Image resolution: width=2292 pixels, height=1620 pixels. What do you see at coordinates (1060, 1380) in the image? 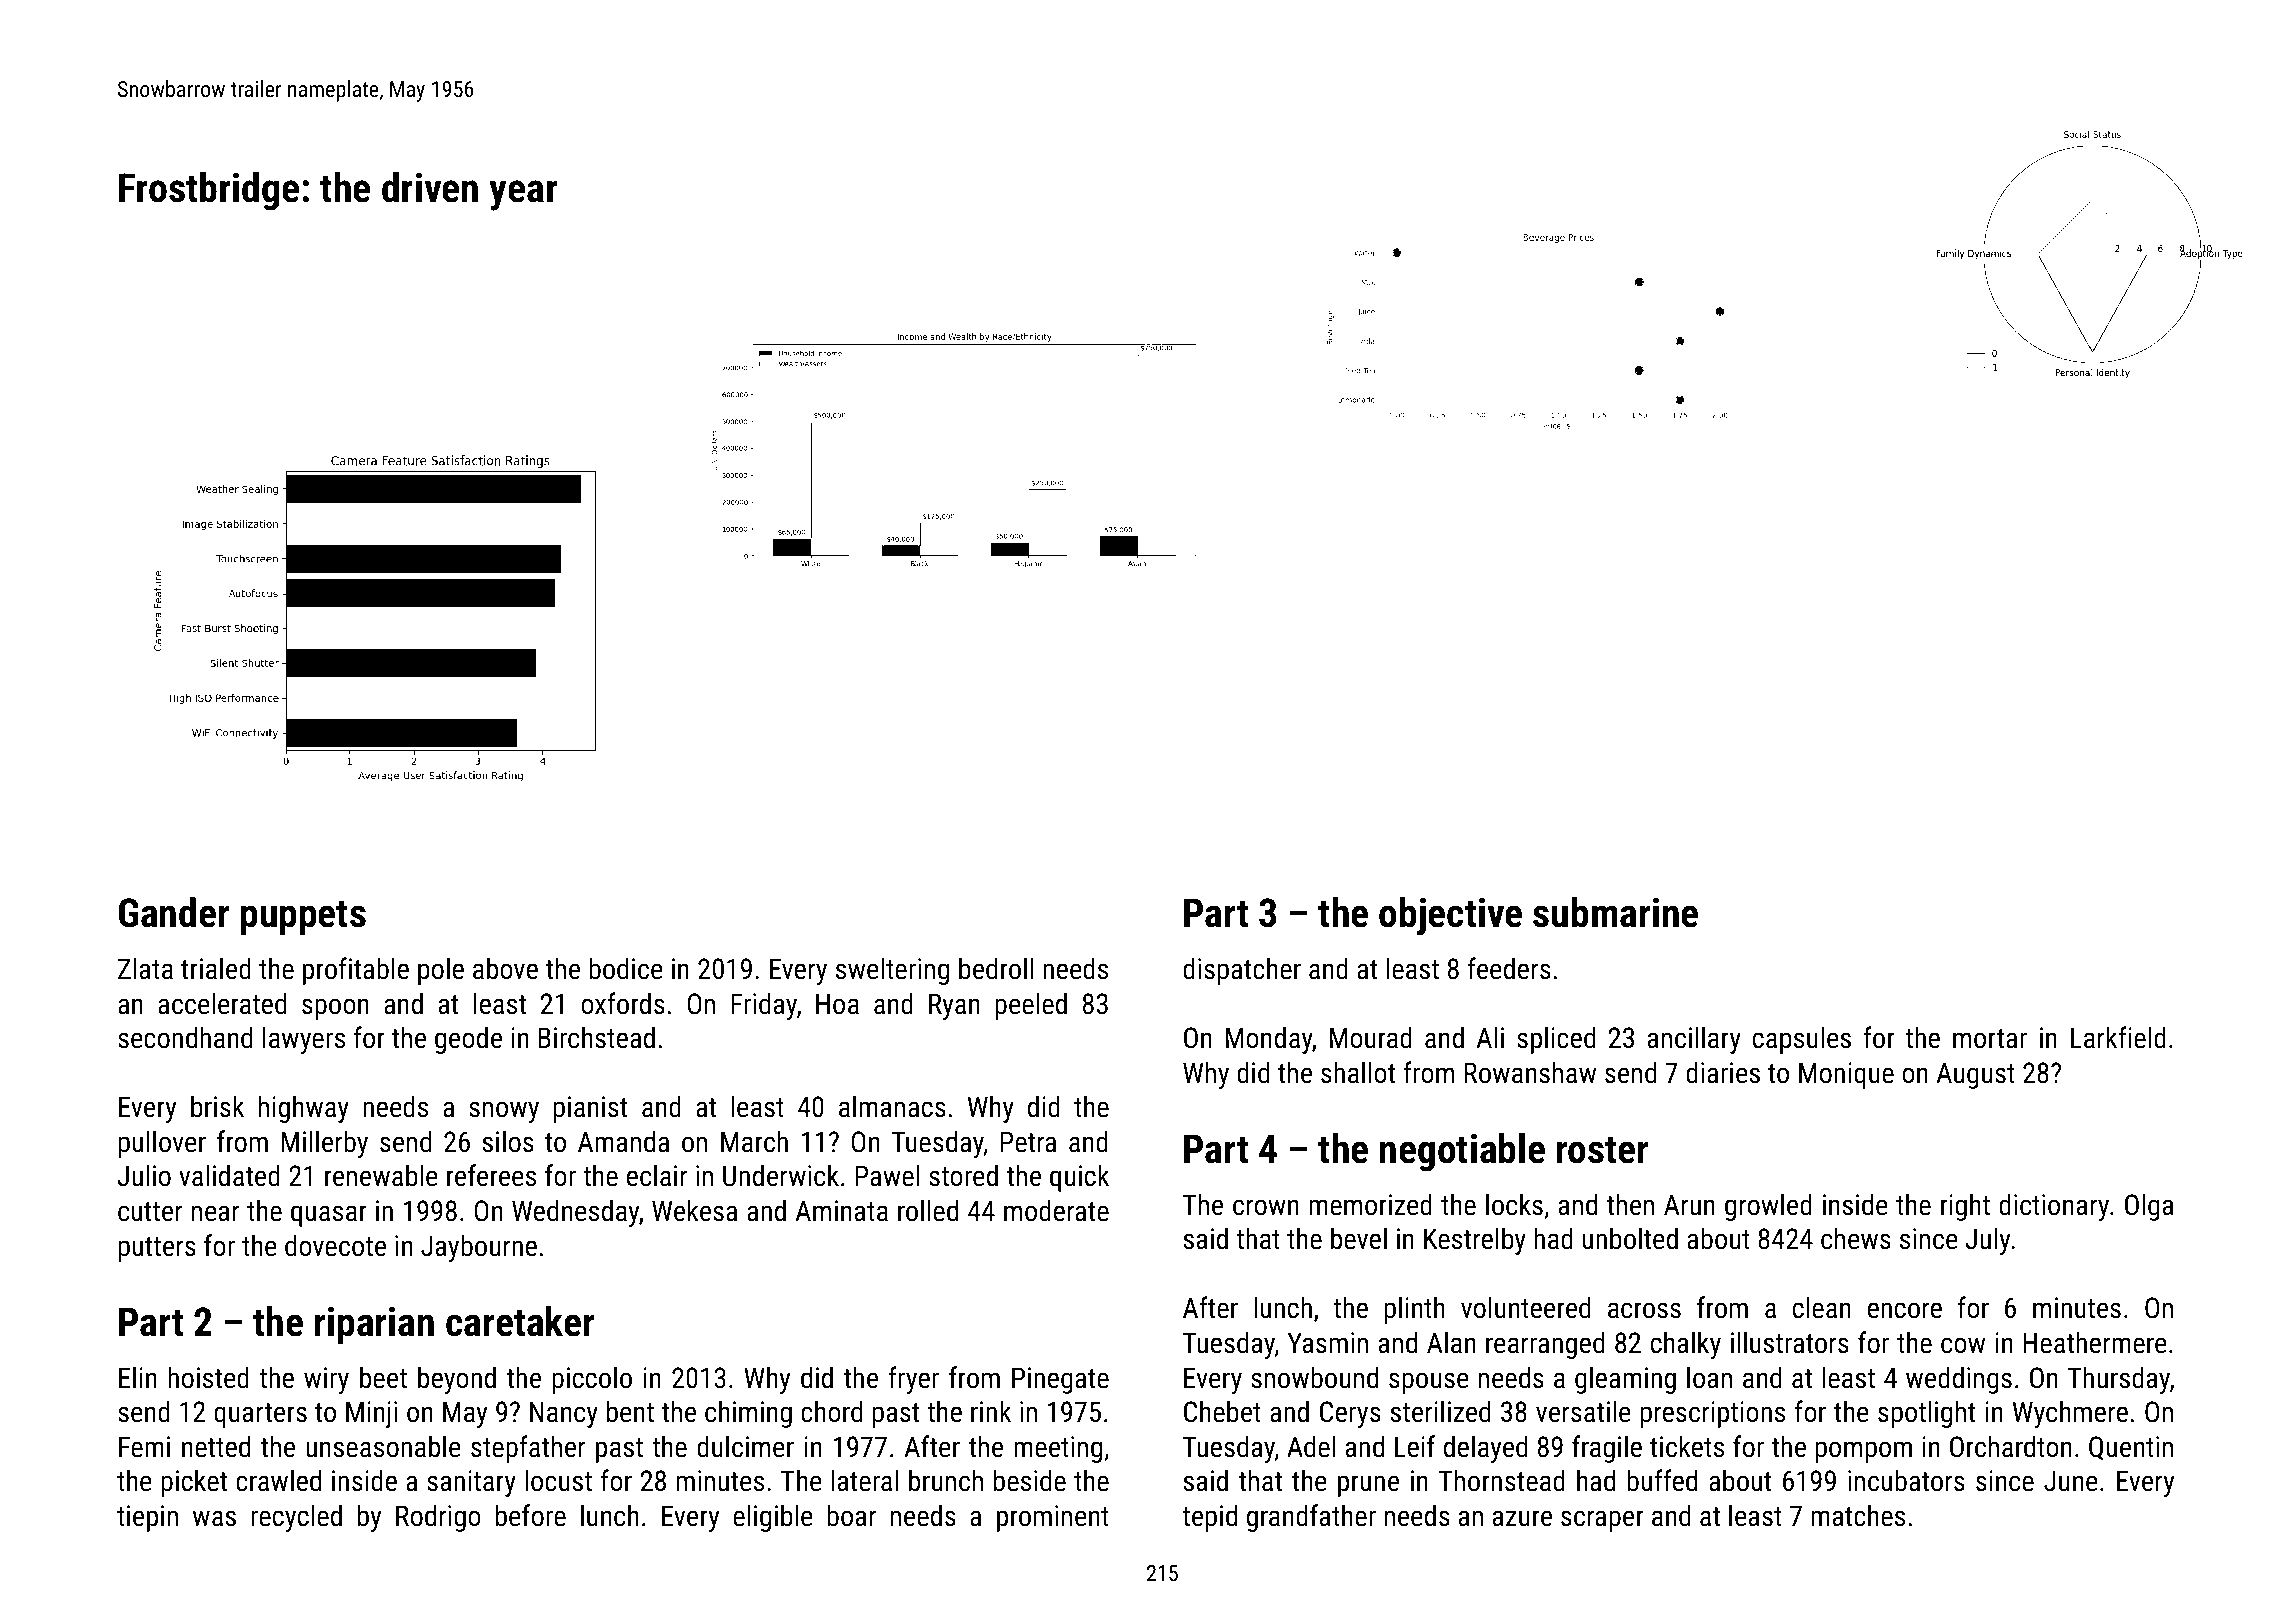
I see `Pinegate` at bounding box center [1060, 1380].
